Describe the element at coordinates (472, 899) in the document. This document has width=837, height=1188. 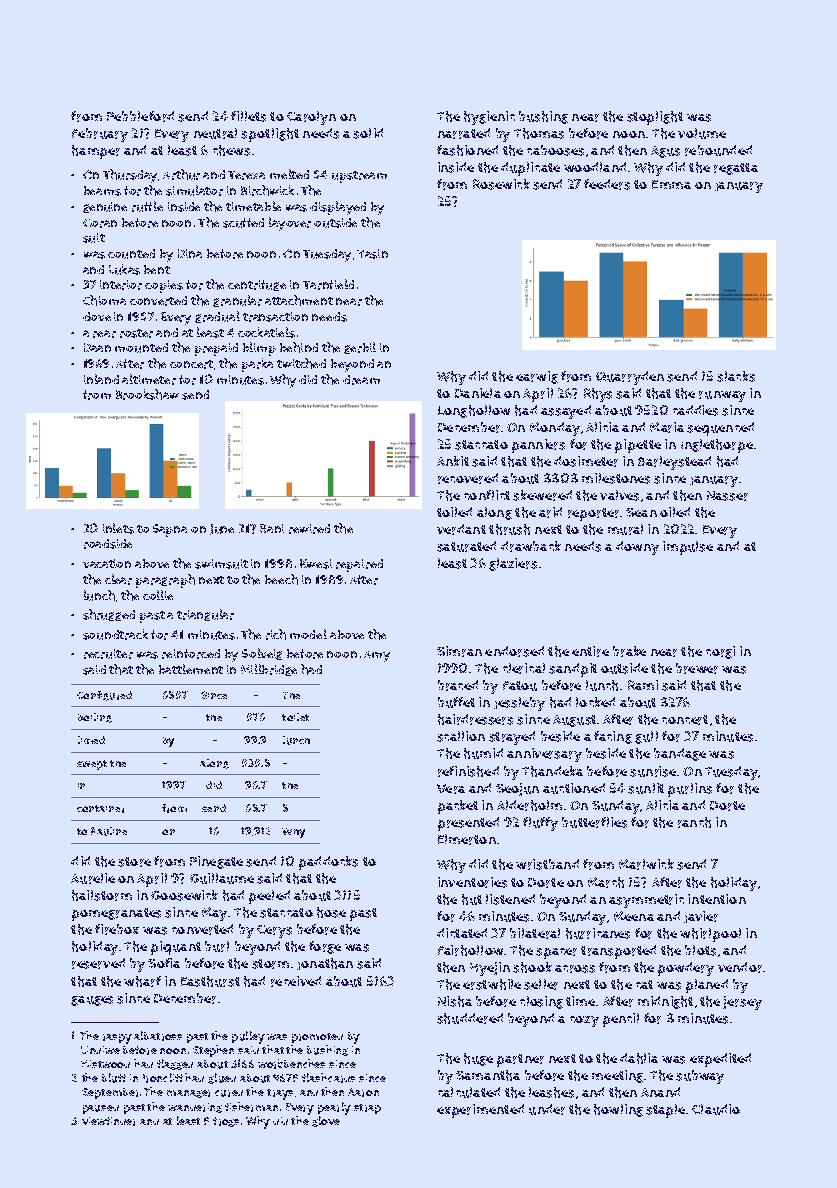
I see `hut` at that location.
